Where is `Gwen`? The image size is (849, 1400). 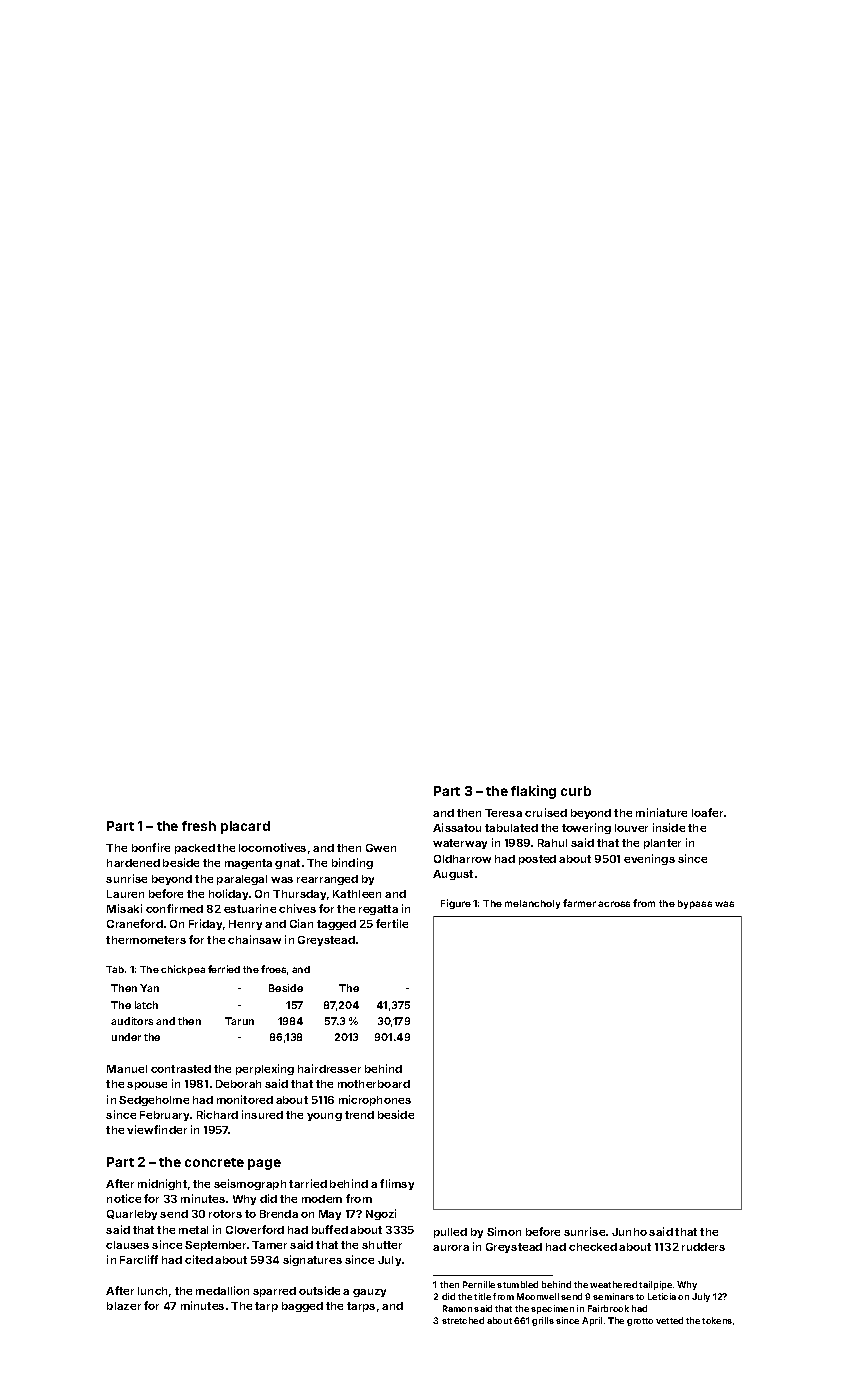 Gwen is located at coordinates (381, 848).
